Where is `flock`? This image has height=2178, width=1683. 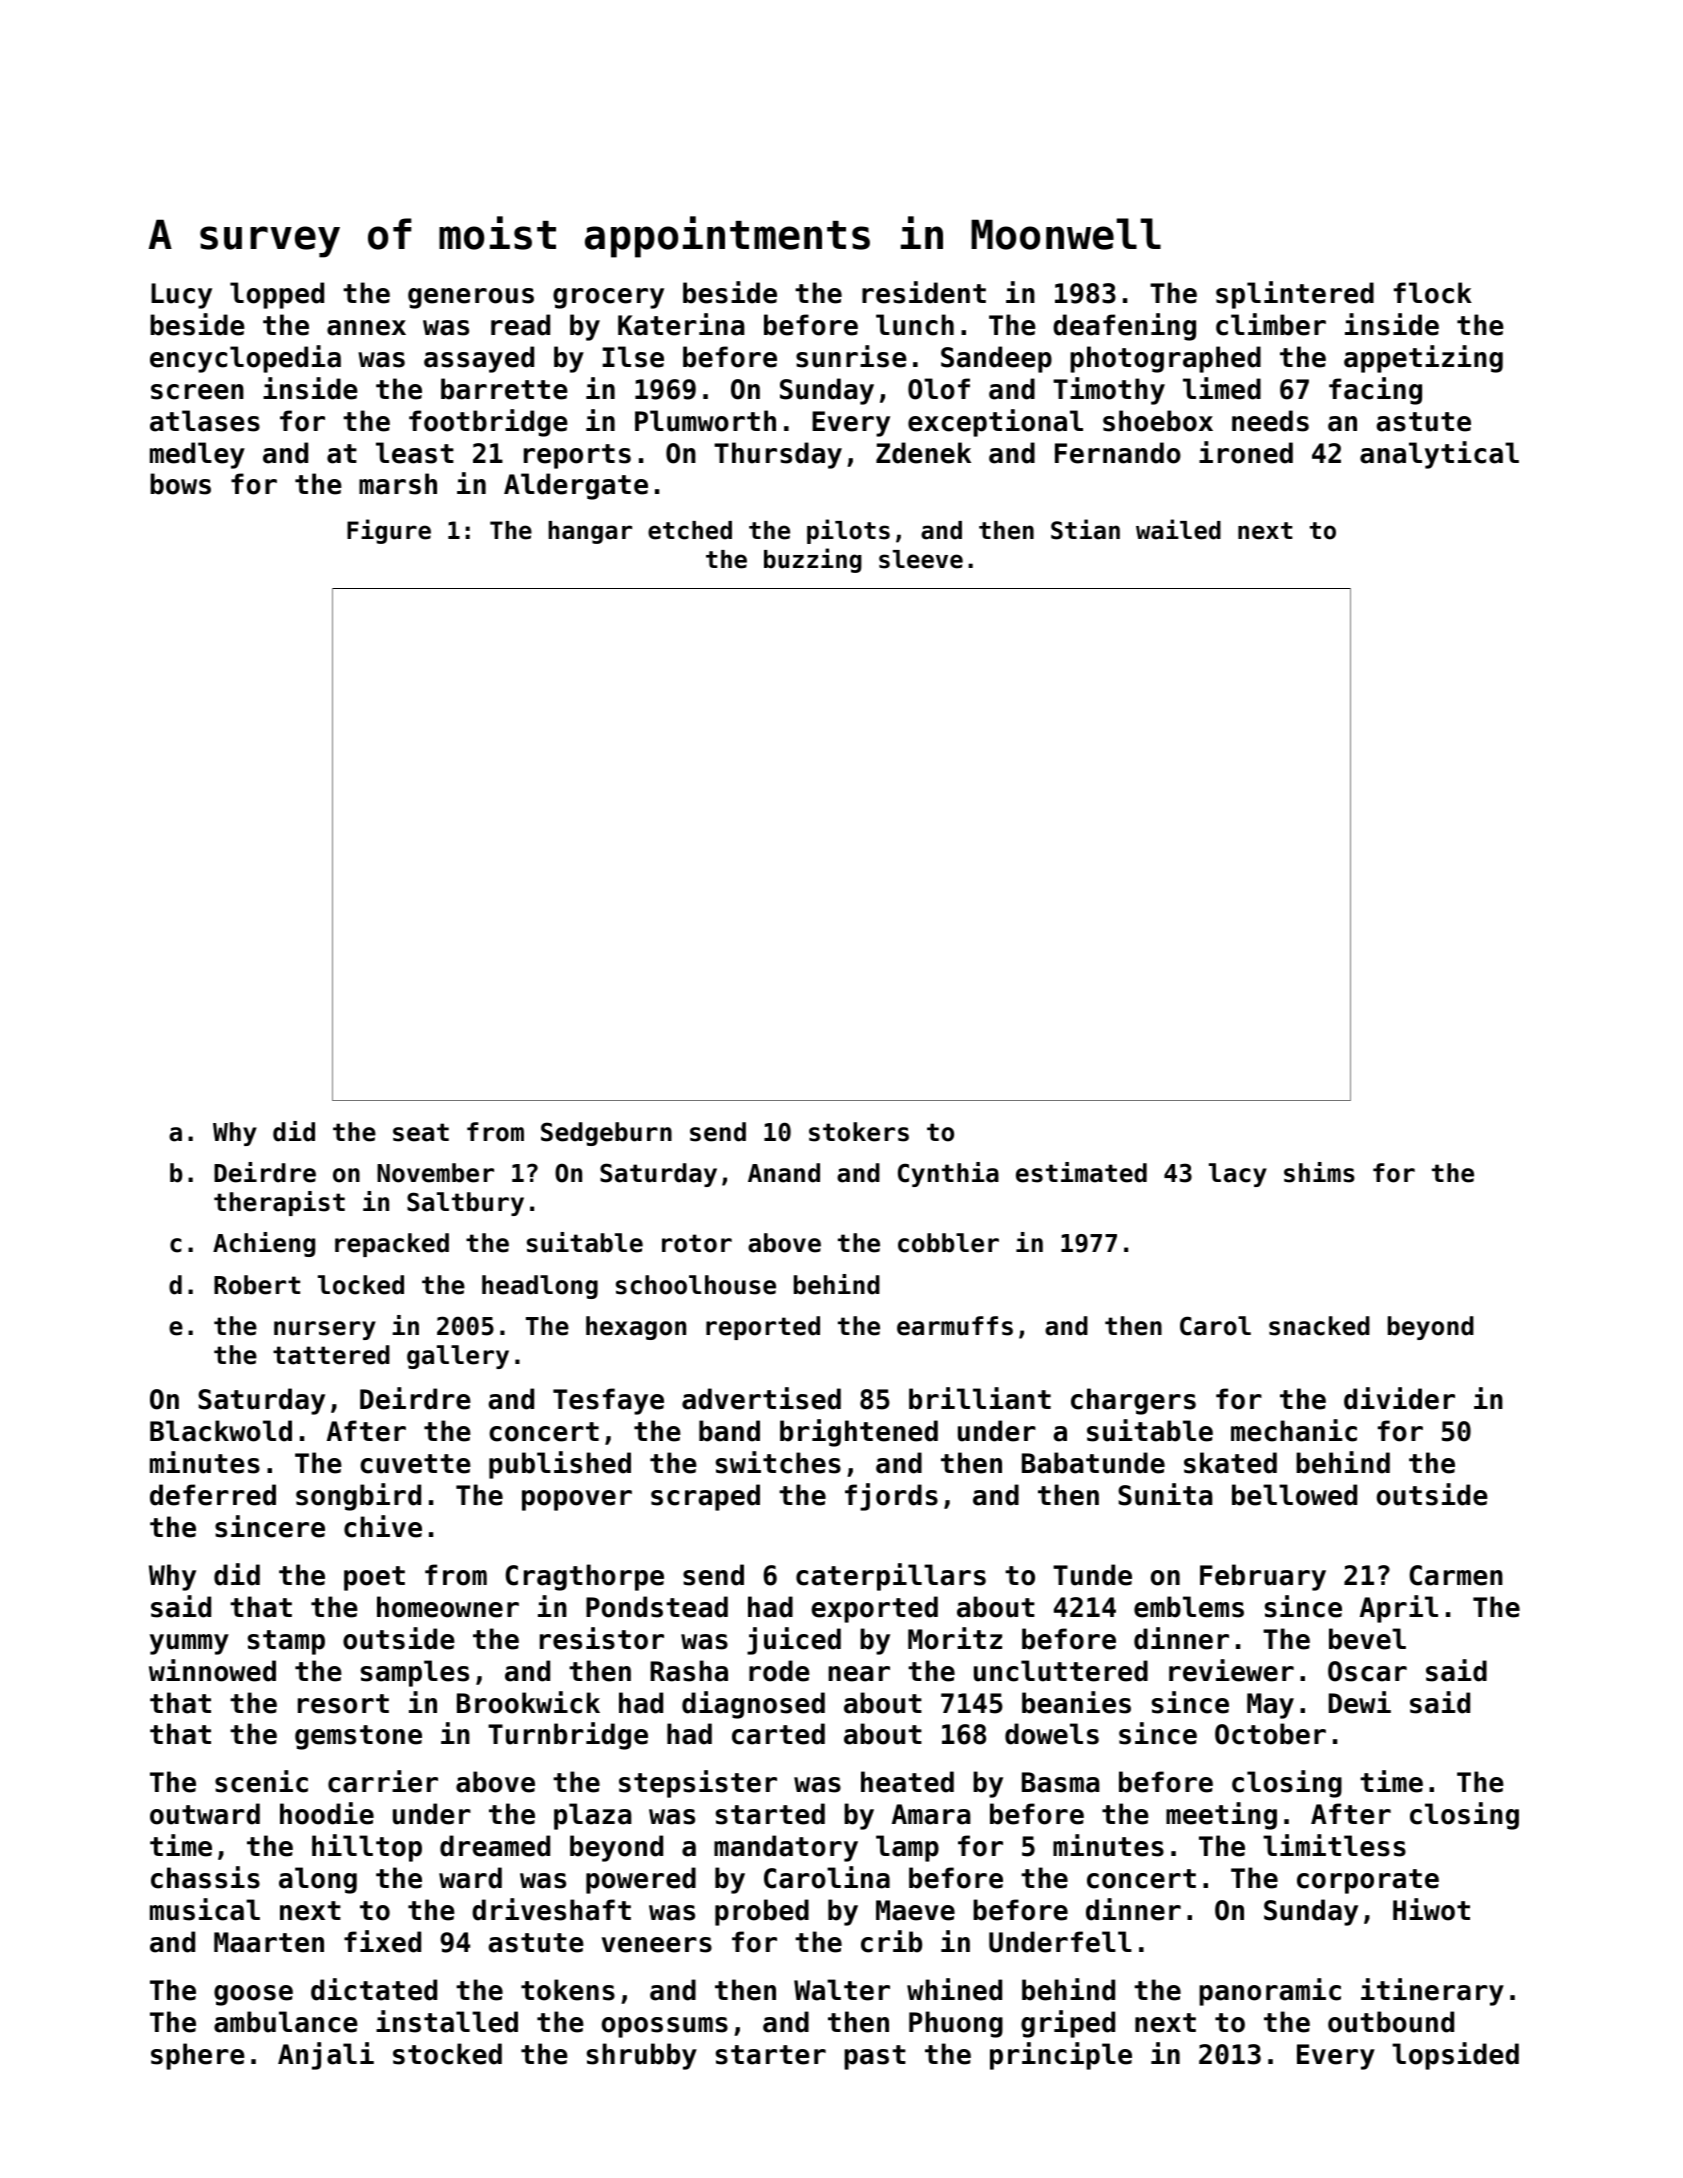 flock is located at coordinates (1433, 293).
